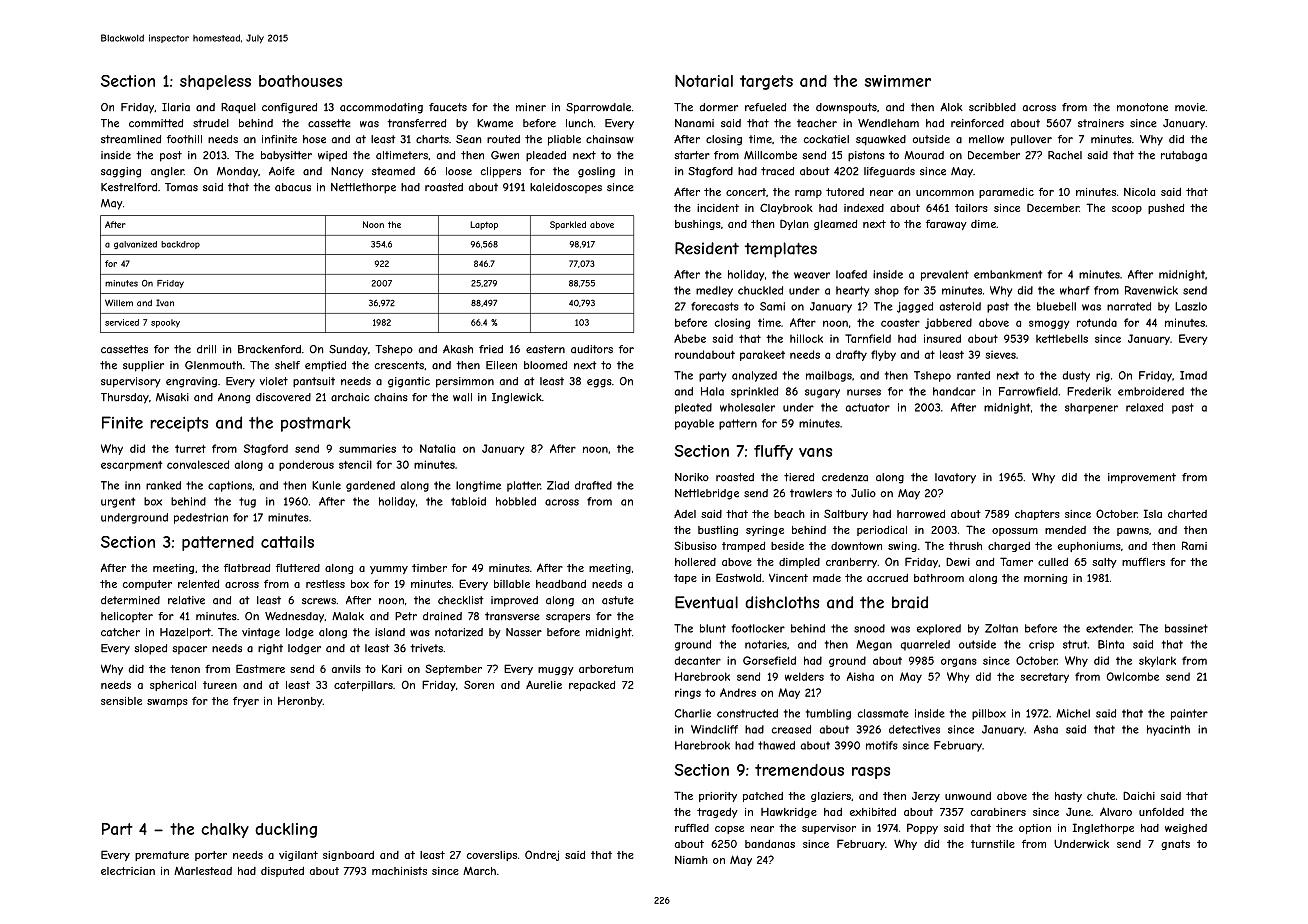  Describe the element at coordinates (448, 107) in the page. I see `faucets` at that location.
